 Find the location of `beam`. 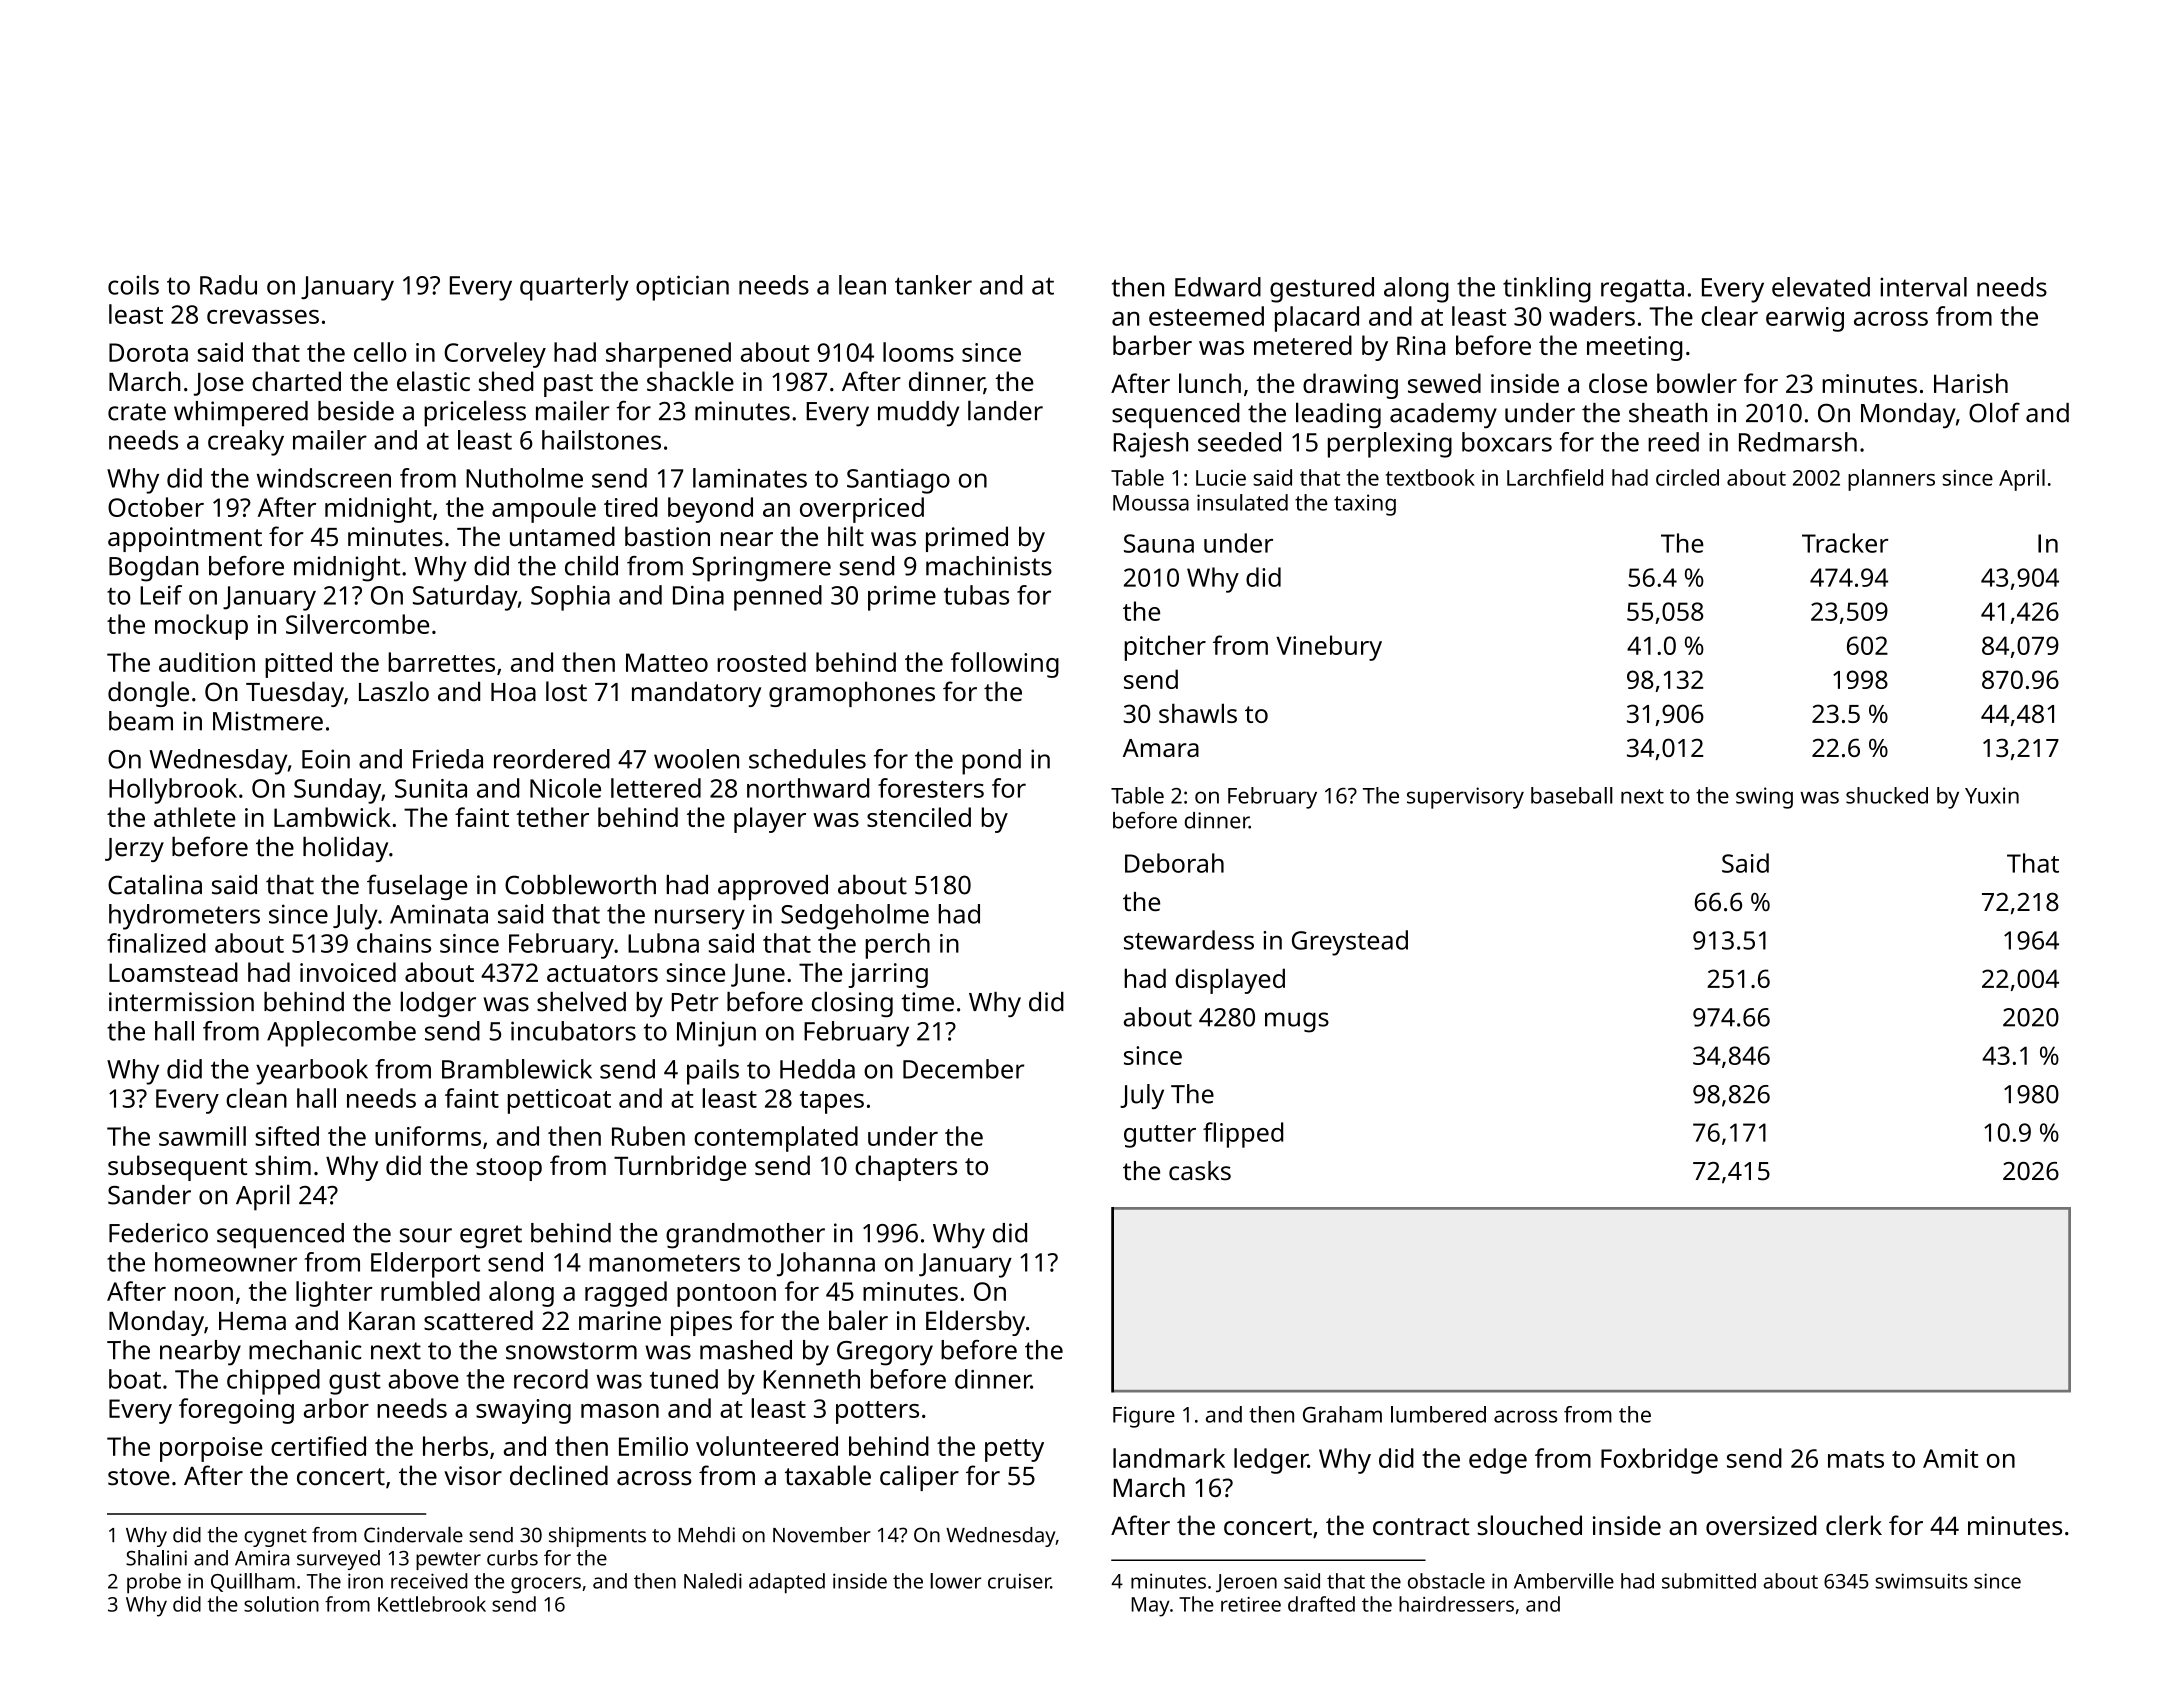

beam is located at coordinates (141, 721).
